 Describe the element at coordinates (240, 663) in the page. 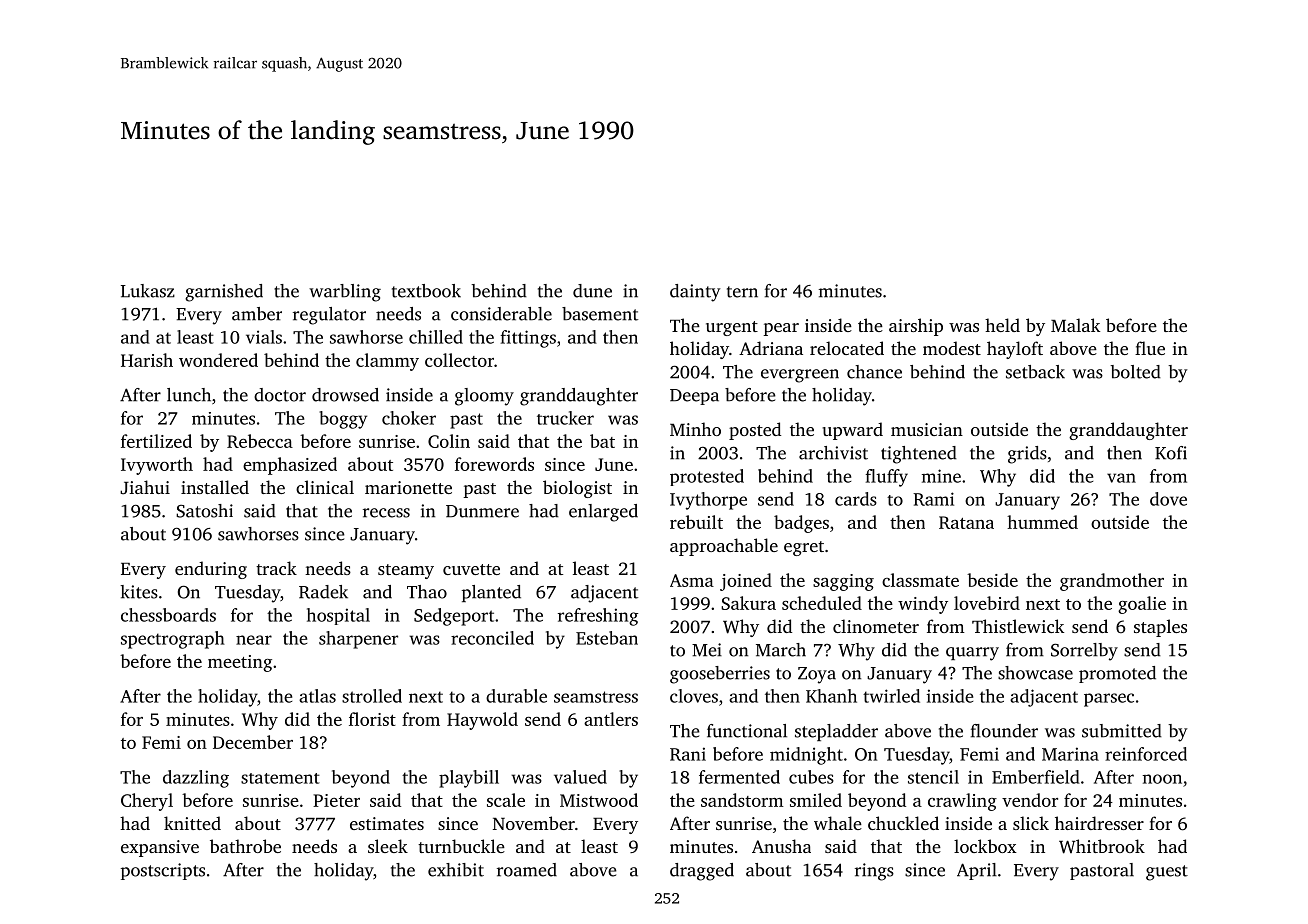

I see `meeting` at that location.
